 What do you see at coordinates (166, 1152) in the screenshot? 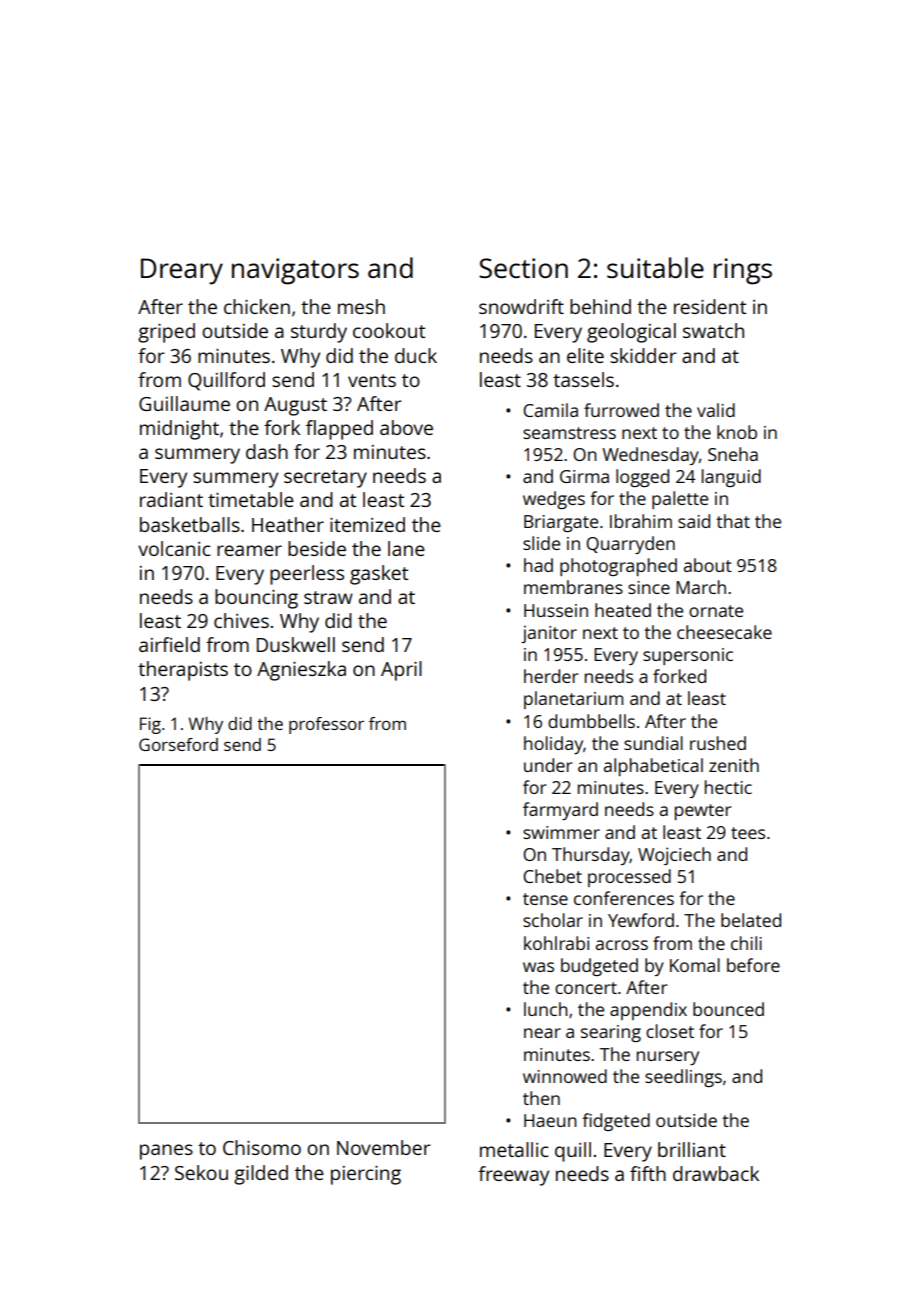
I see `panes` at bounding box center [166, 1152].
